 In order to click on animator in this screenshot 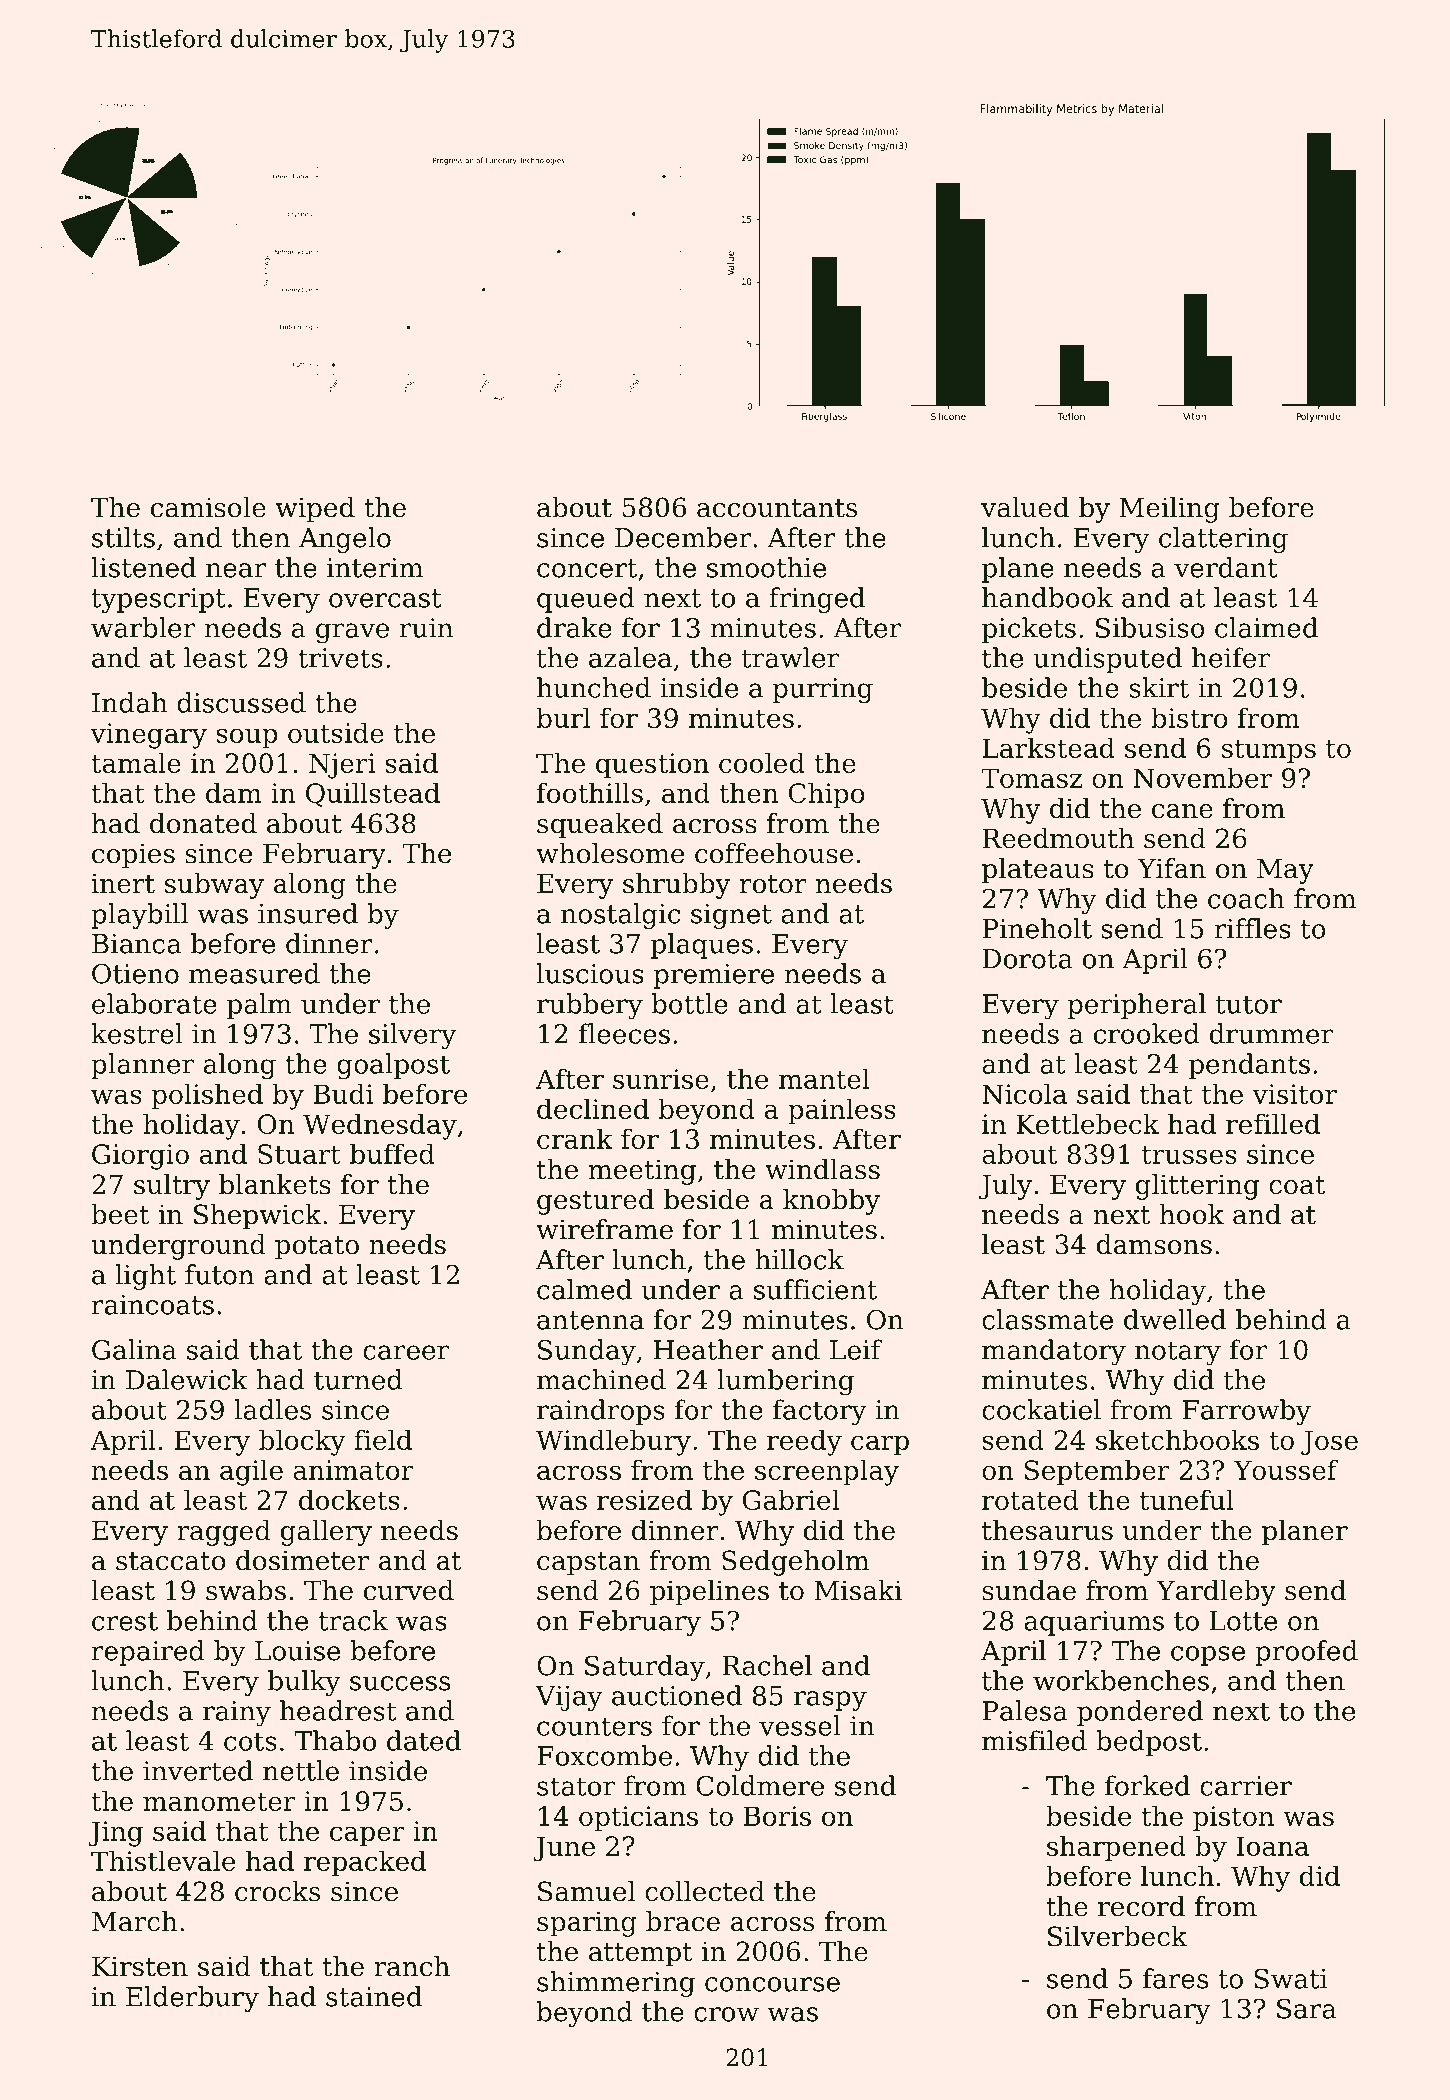, I will do `click(353, 1470)`.
